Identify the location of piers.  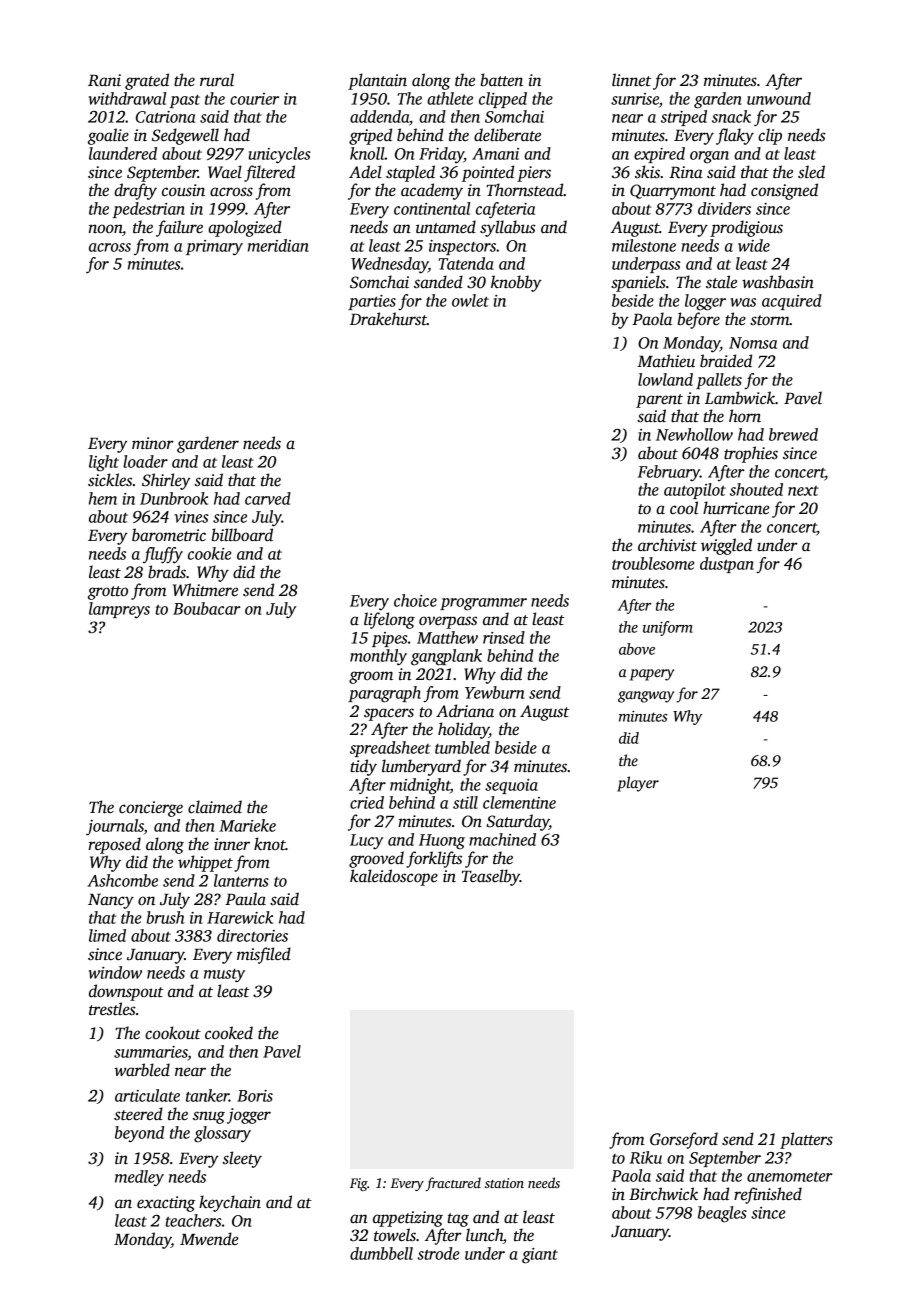
(534, 174).
